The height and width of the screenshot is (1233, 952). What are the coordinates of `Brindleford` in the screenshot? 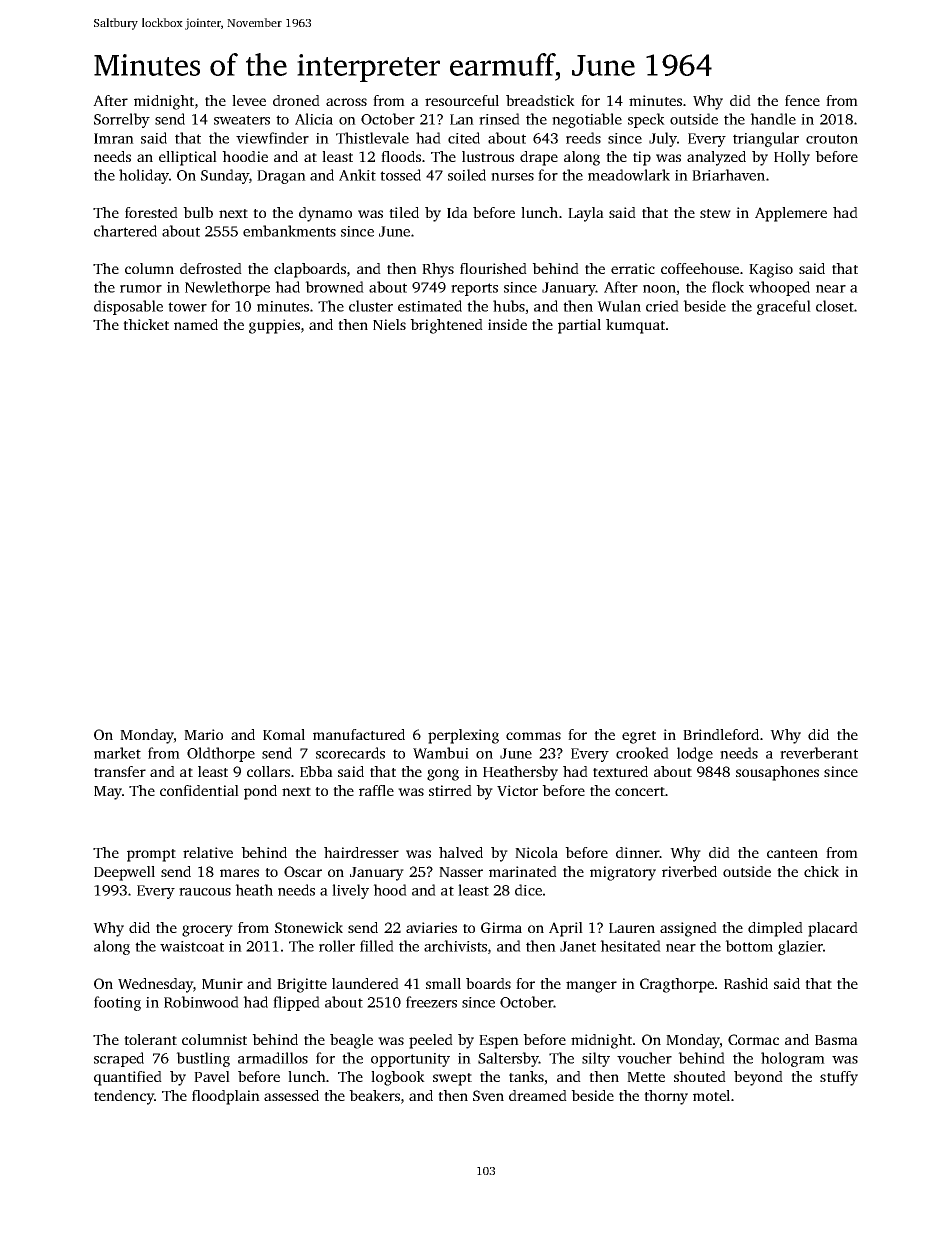 It's located at (721, 734).
